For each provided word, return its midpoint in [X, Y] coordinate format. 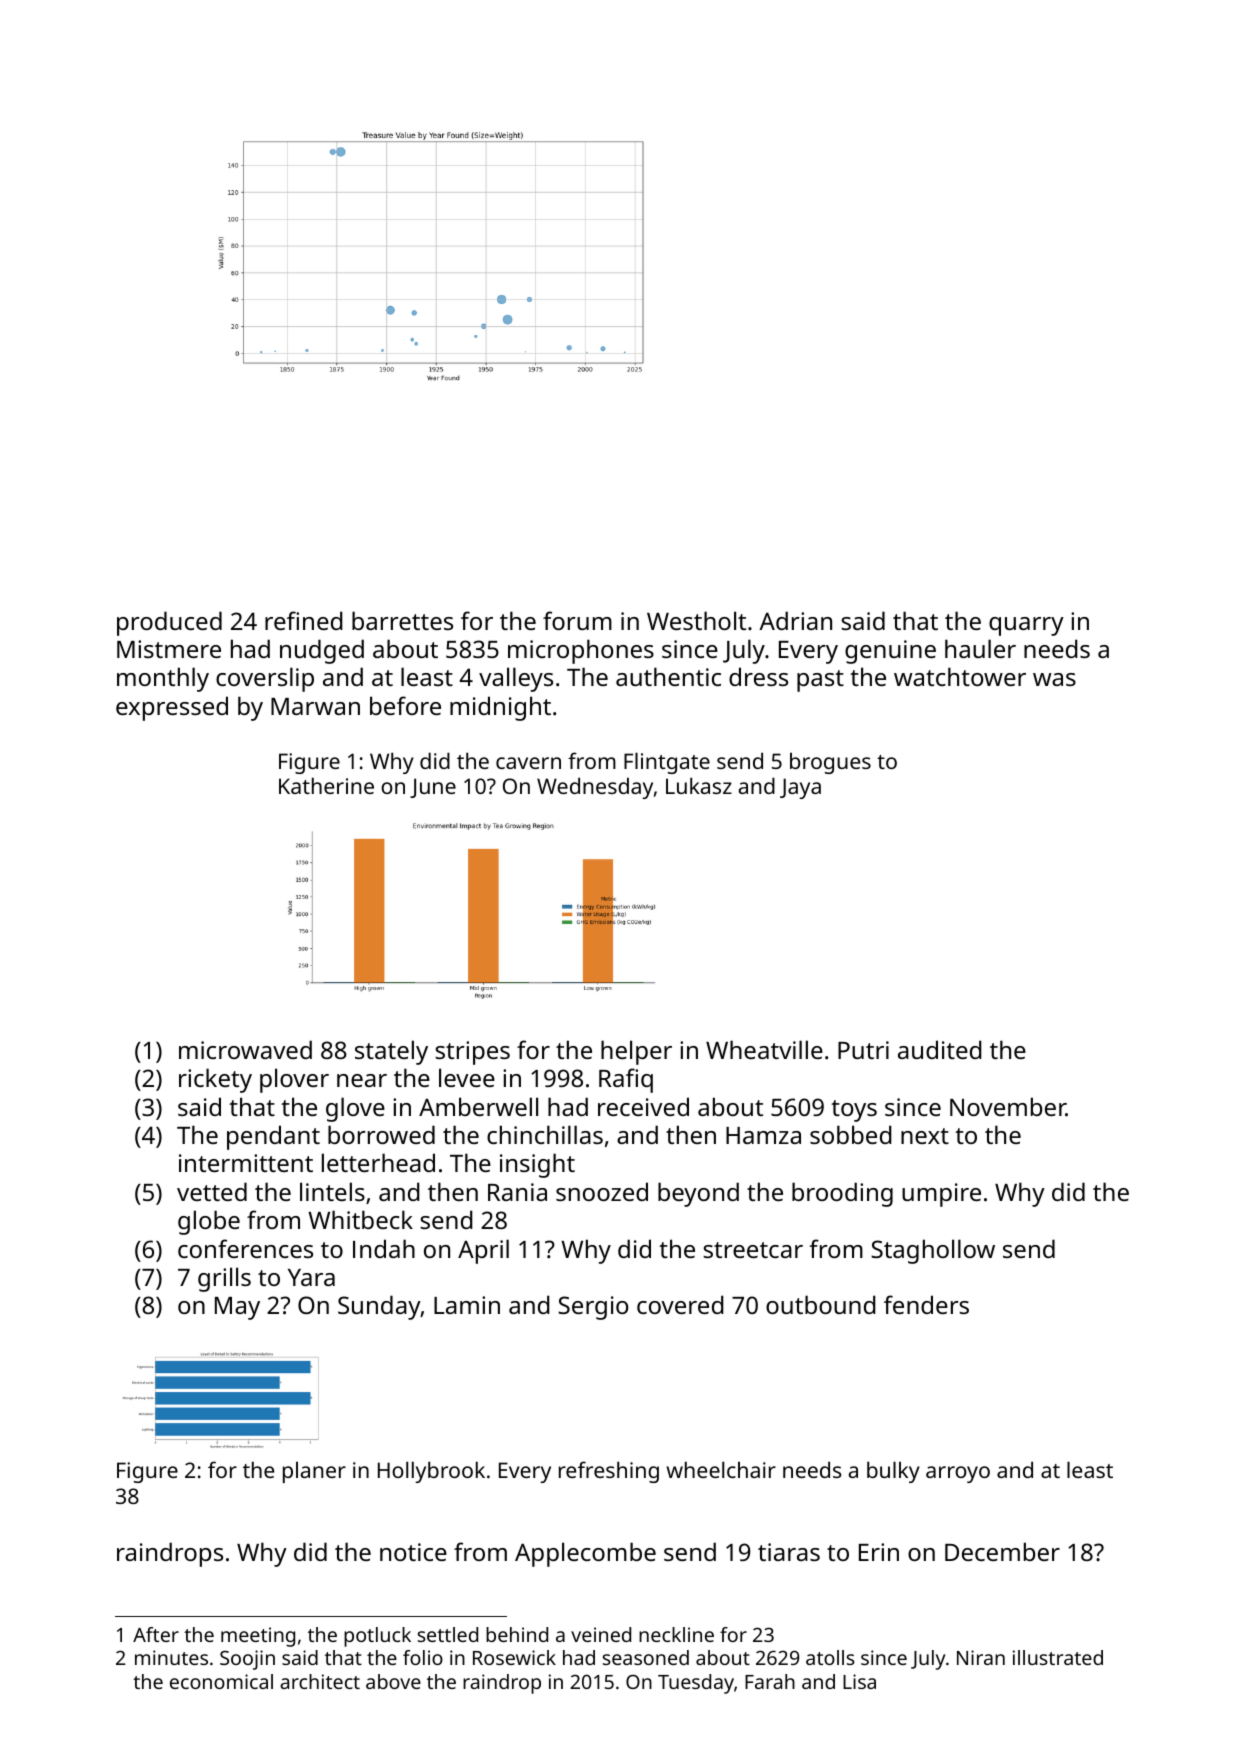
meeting [258, 1637]
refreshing [609, 1472]
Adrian [795, 620]
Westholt [696, 620]
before [405, 705]
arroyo [958, 1474]
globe [209, 1222]
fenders [926, 1304]
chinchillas [545, 1134]
